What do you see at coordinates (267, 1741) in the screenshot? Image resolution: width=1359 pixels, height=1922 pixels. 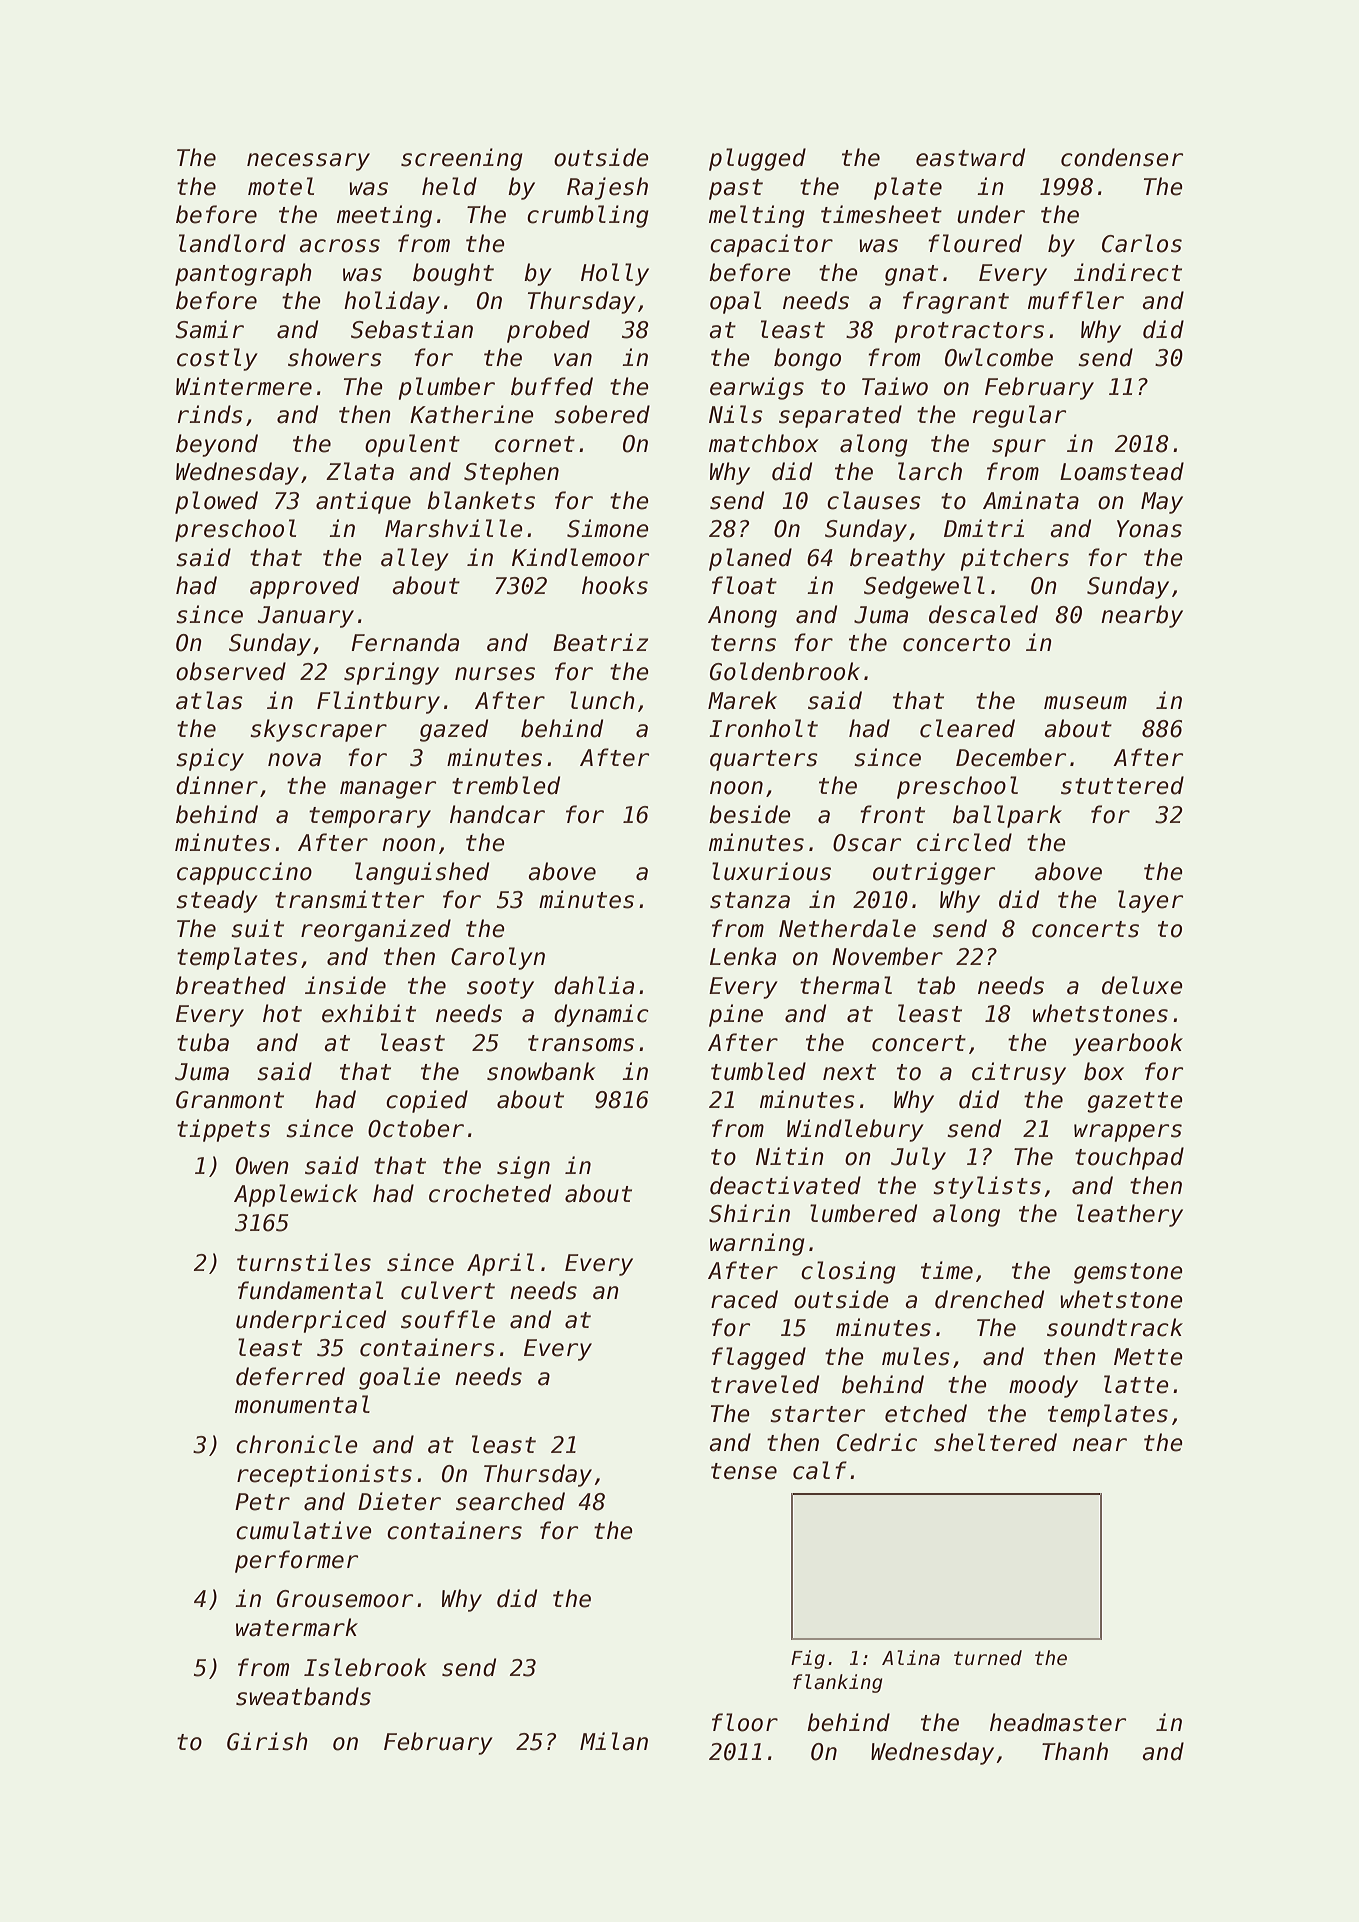 I see `Girish` at bounding box center [267, 1741].
